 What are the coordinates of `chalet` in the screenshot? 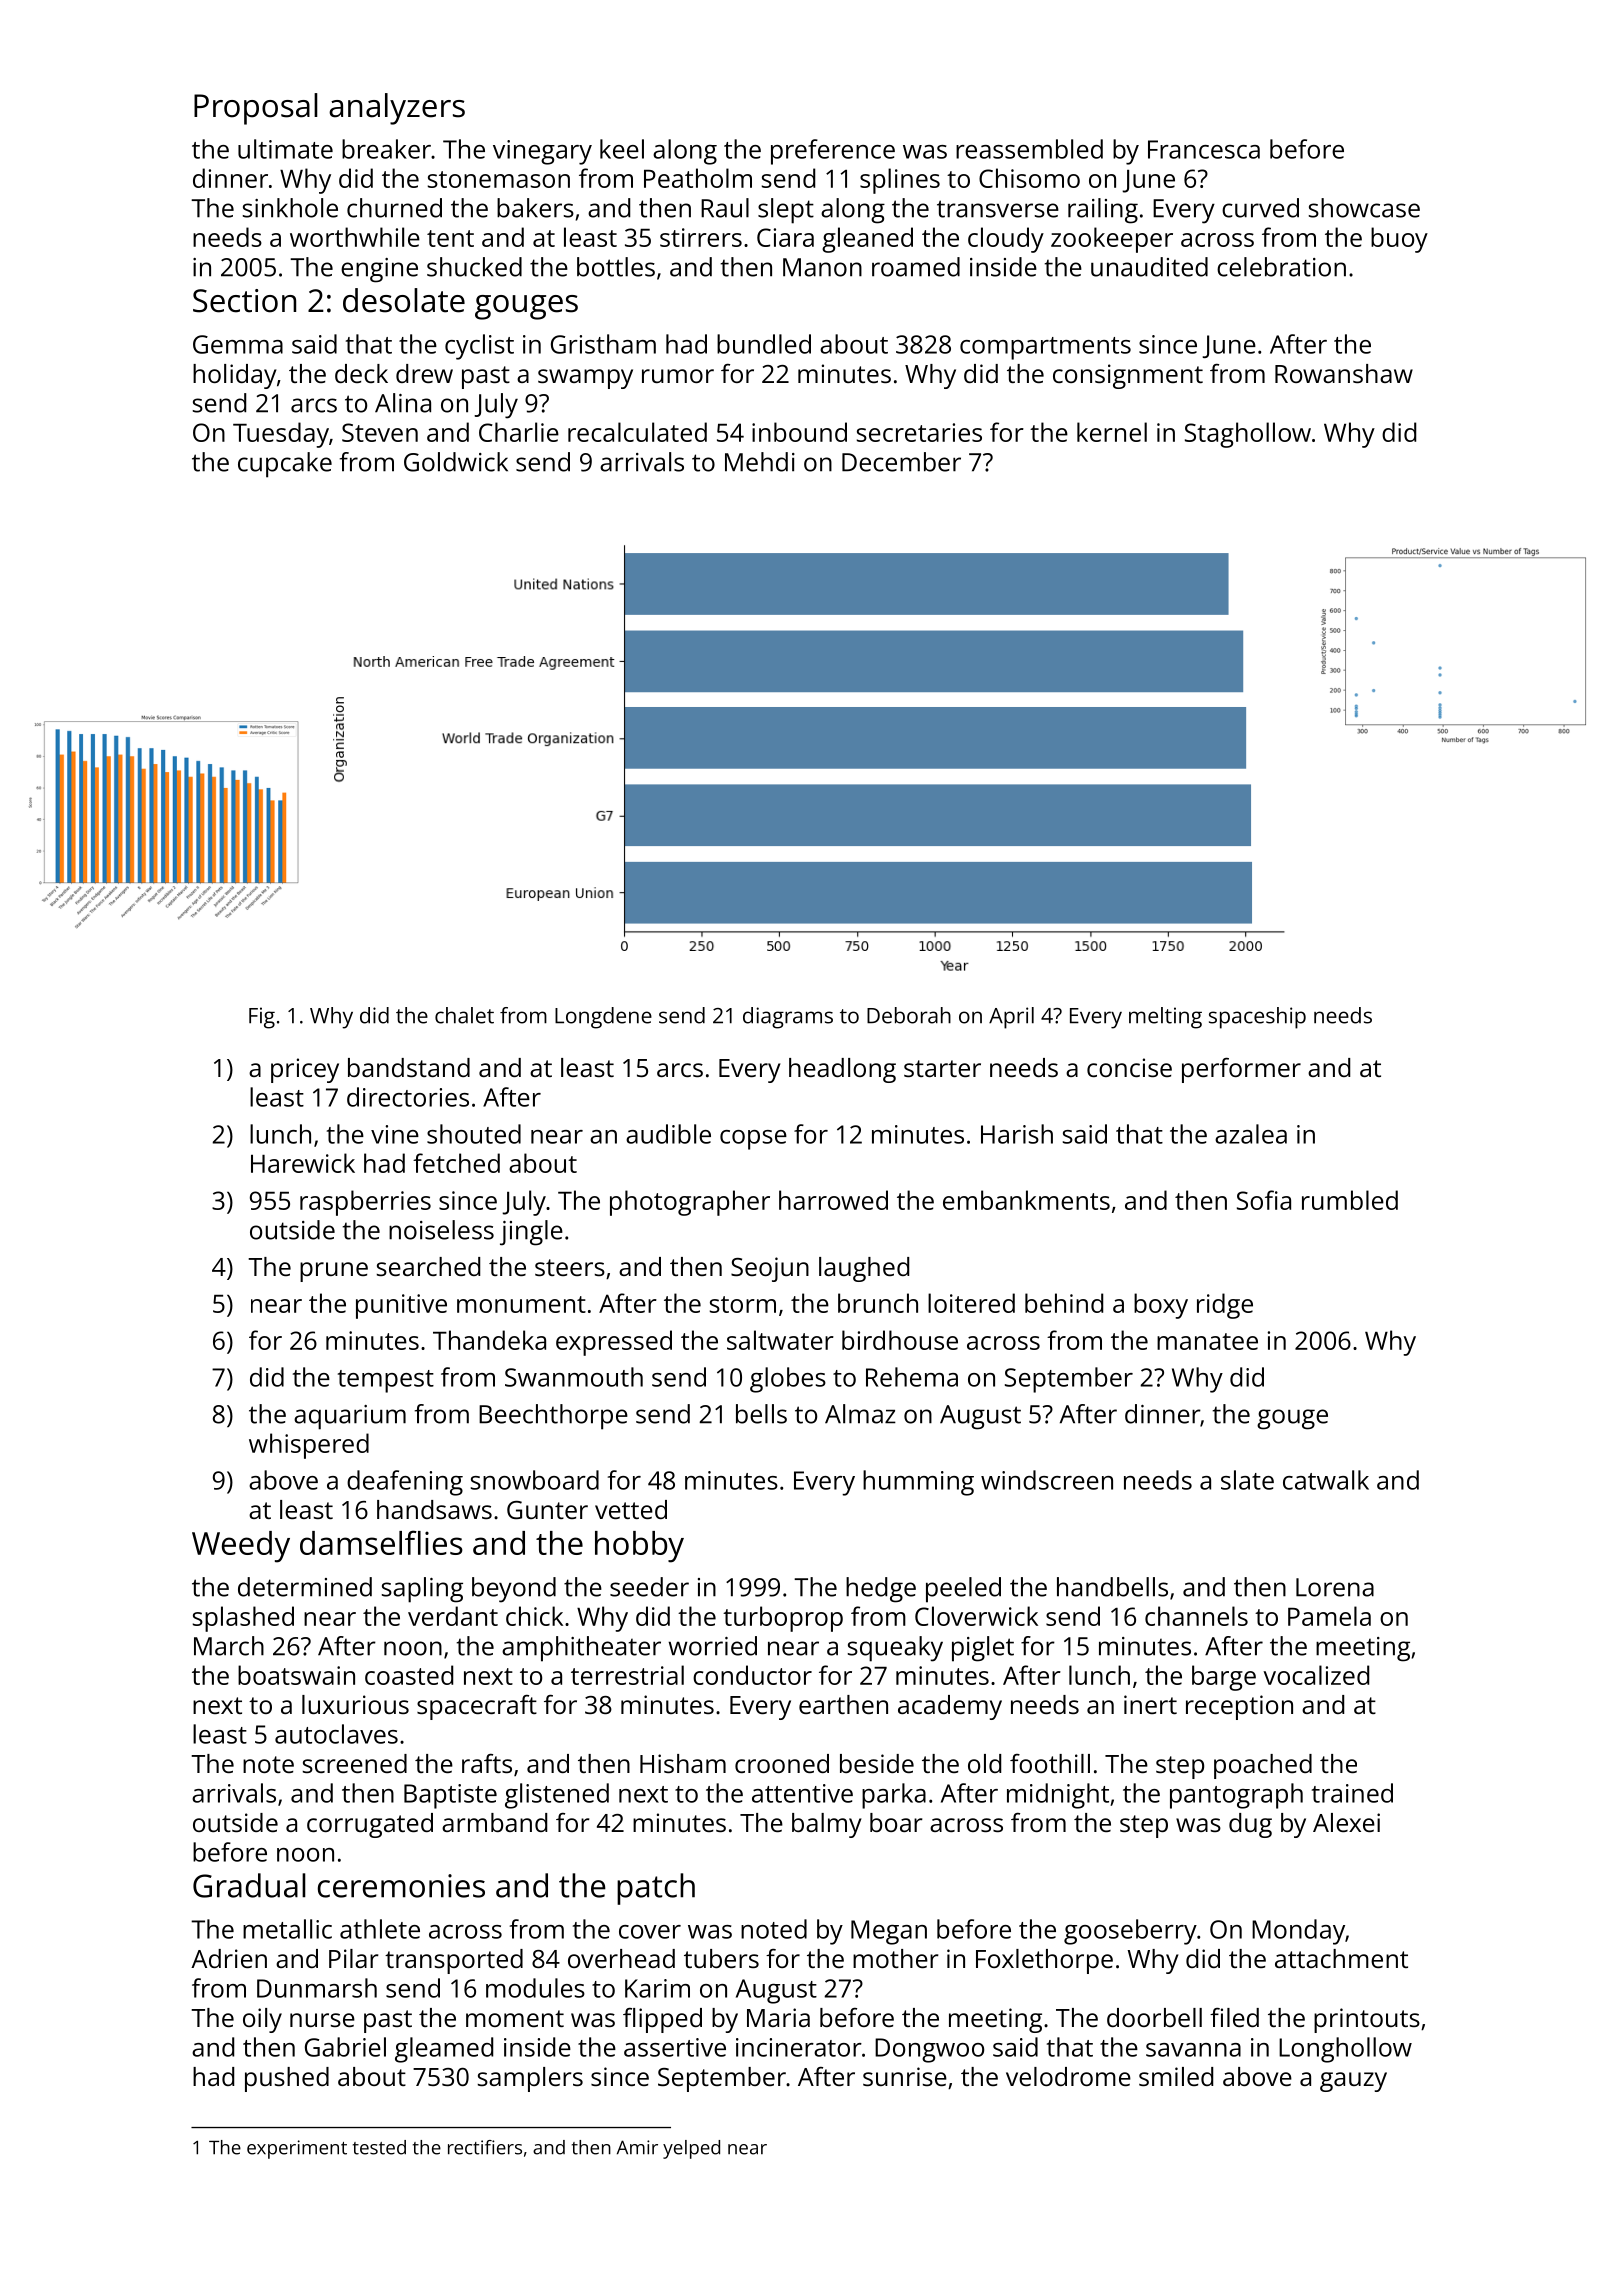 It's located at (464, 1015).
